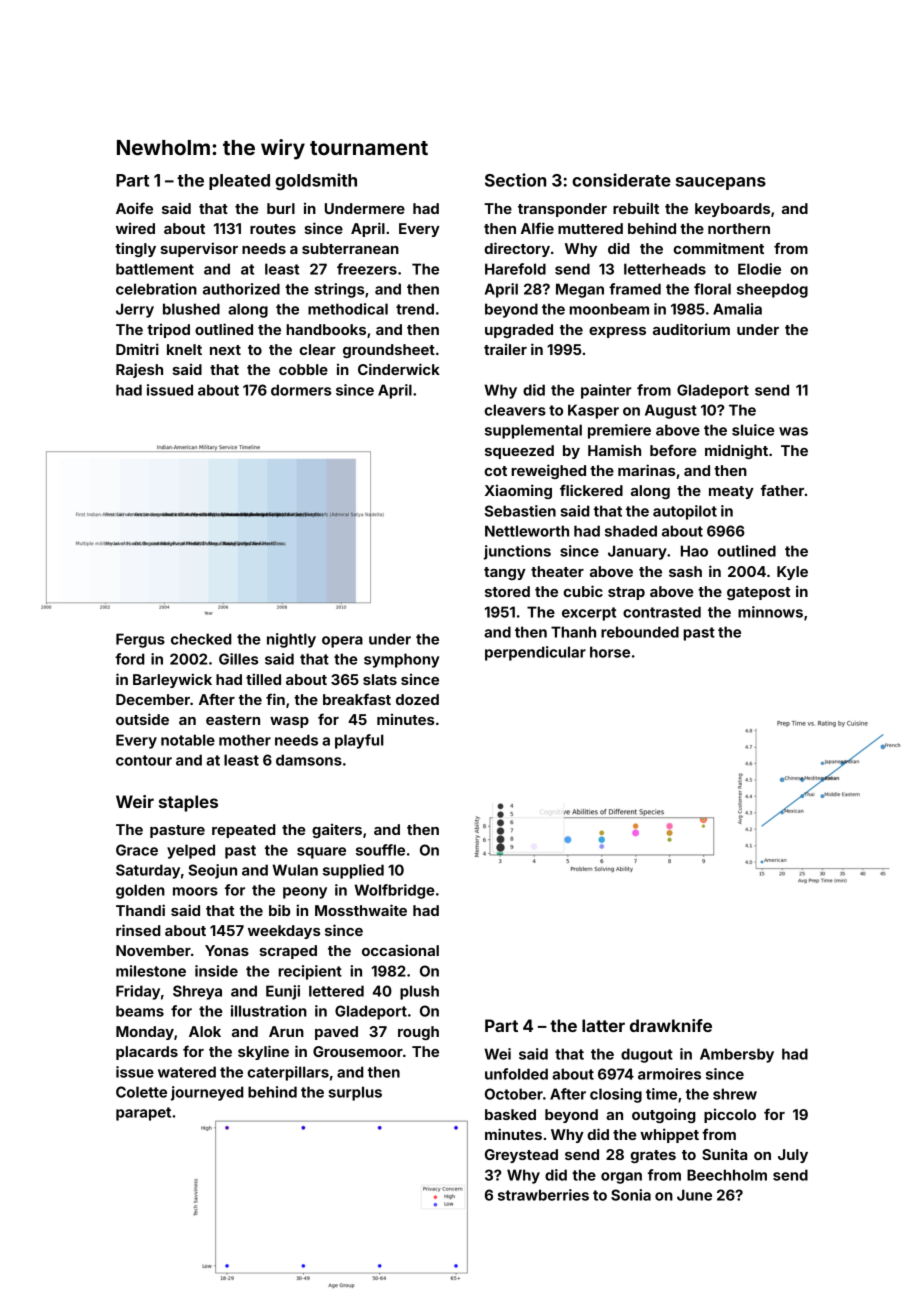  I want to click on Rajesh, so click(139, 370).
